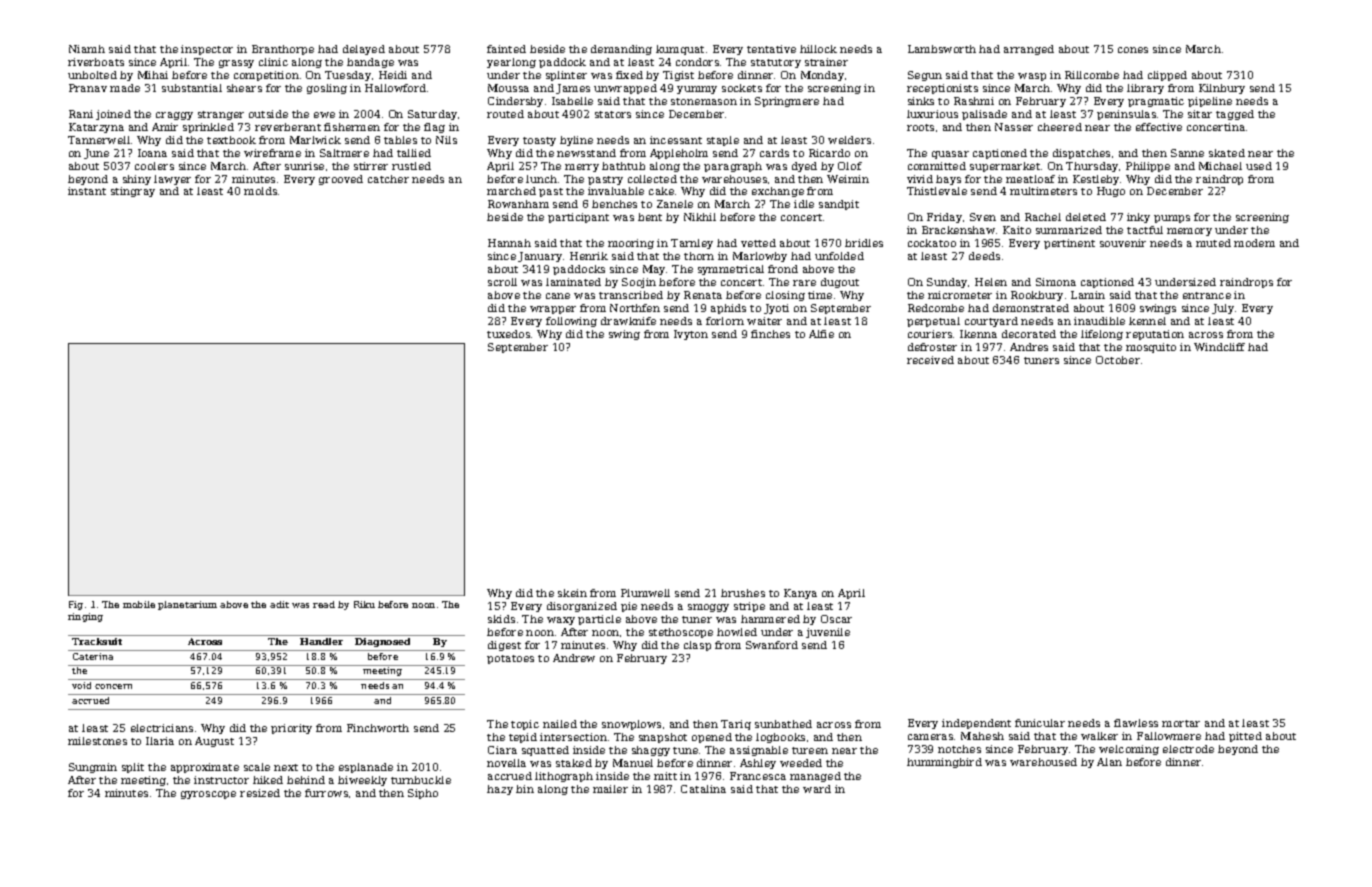  I want to click on demanding, so click(621, 50).
